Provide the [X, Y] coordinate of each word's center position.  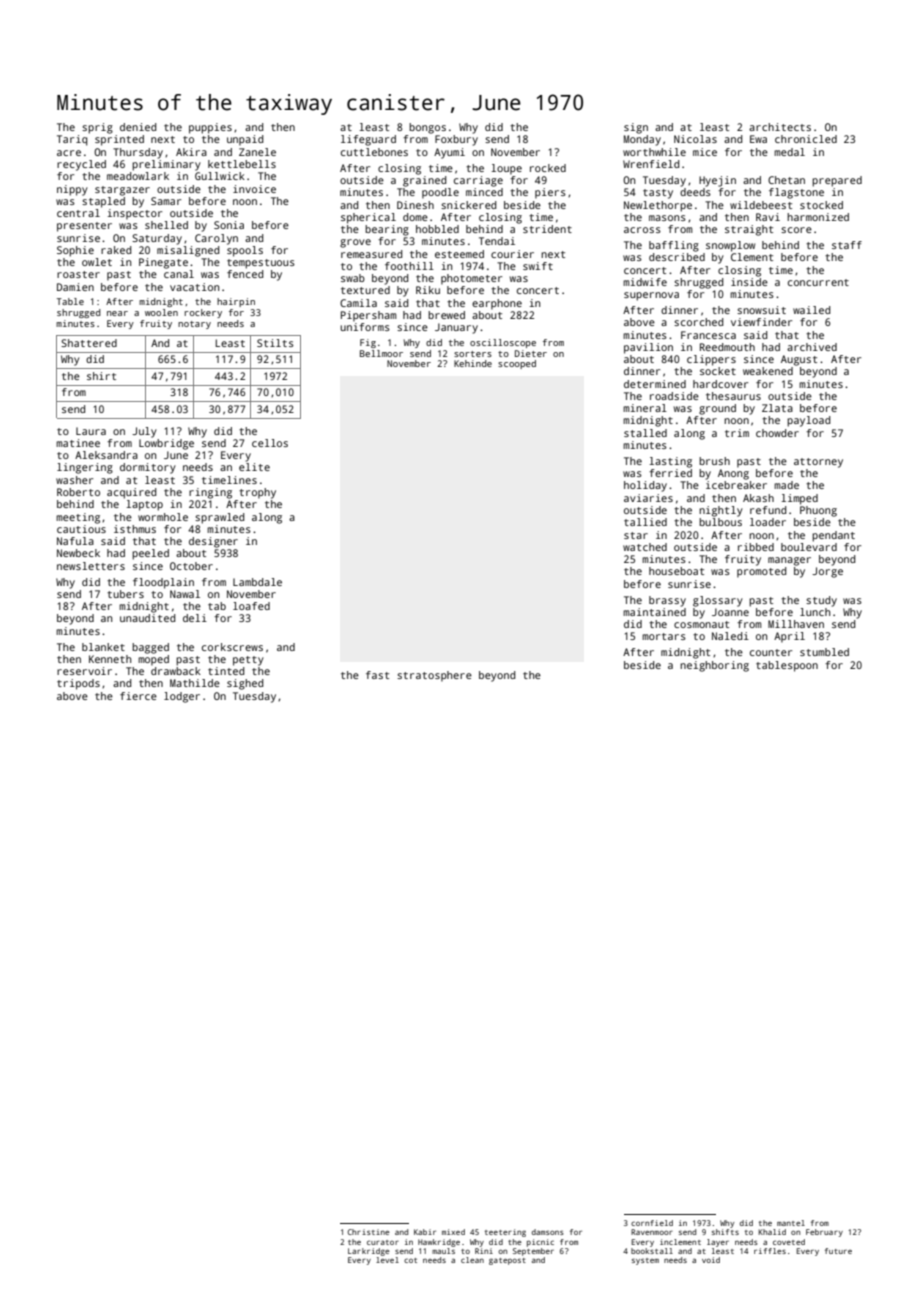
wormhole [163, 517]
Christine [369, 1232]
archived [812, 347]
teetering [505, 1233]
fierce [138, 696]
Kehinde [473, 363]
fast [377, 675]
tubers [125, 594]
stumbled [824, 652]
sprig [97, 128]
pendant [833, 536]
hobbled [437, 229]
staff [847, 245]
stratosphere [434, 676]
